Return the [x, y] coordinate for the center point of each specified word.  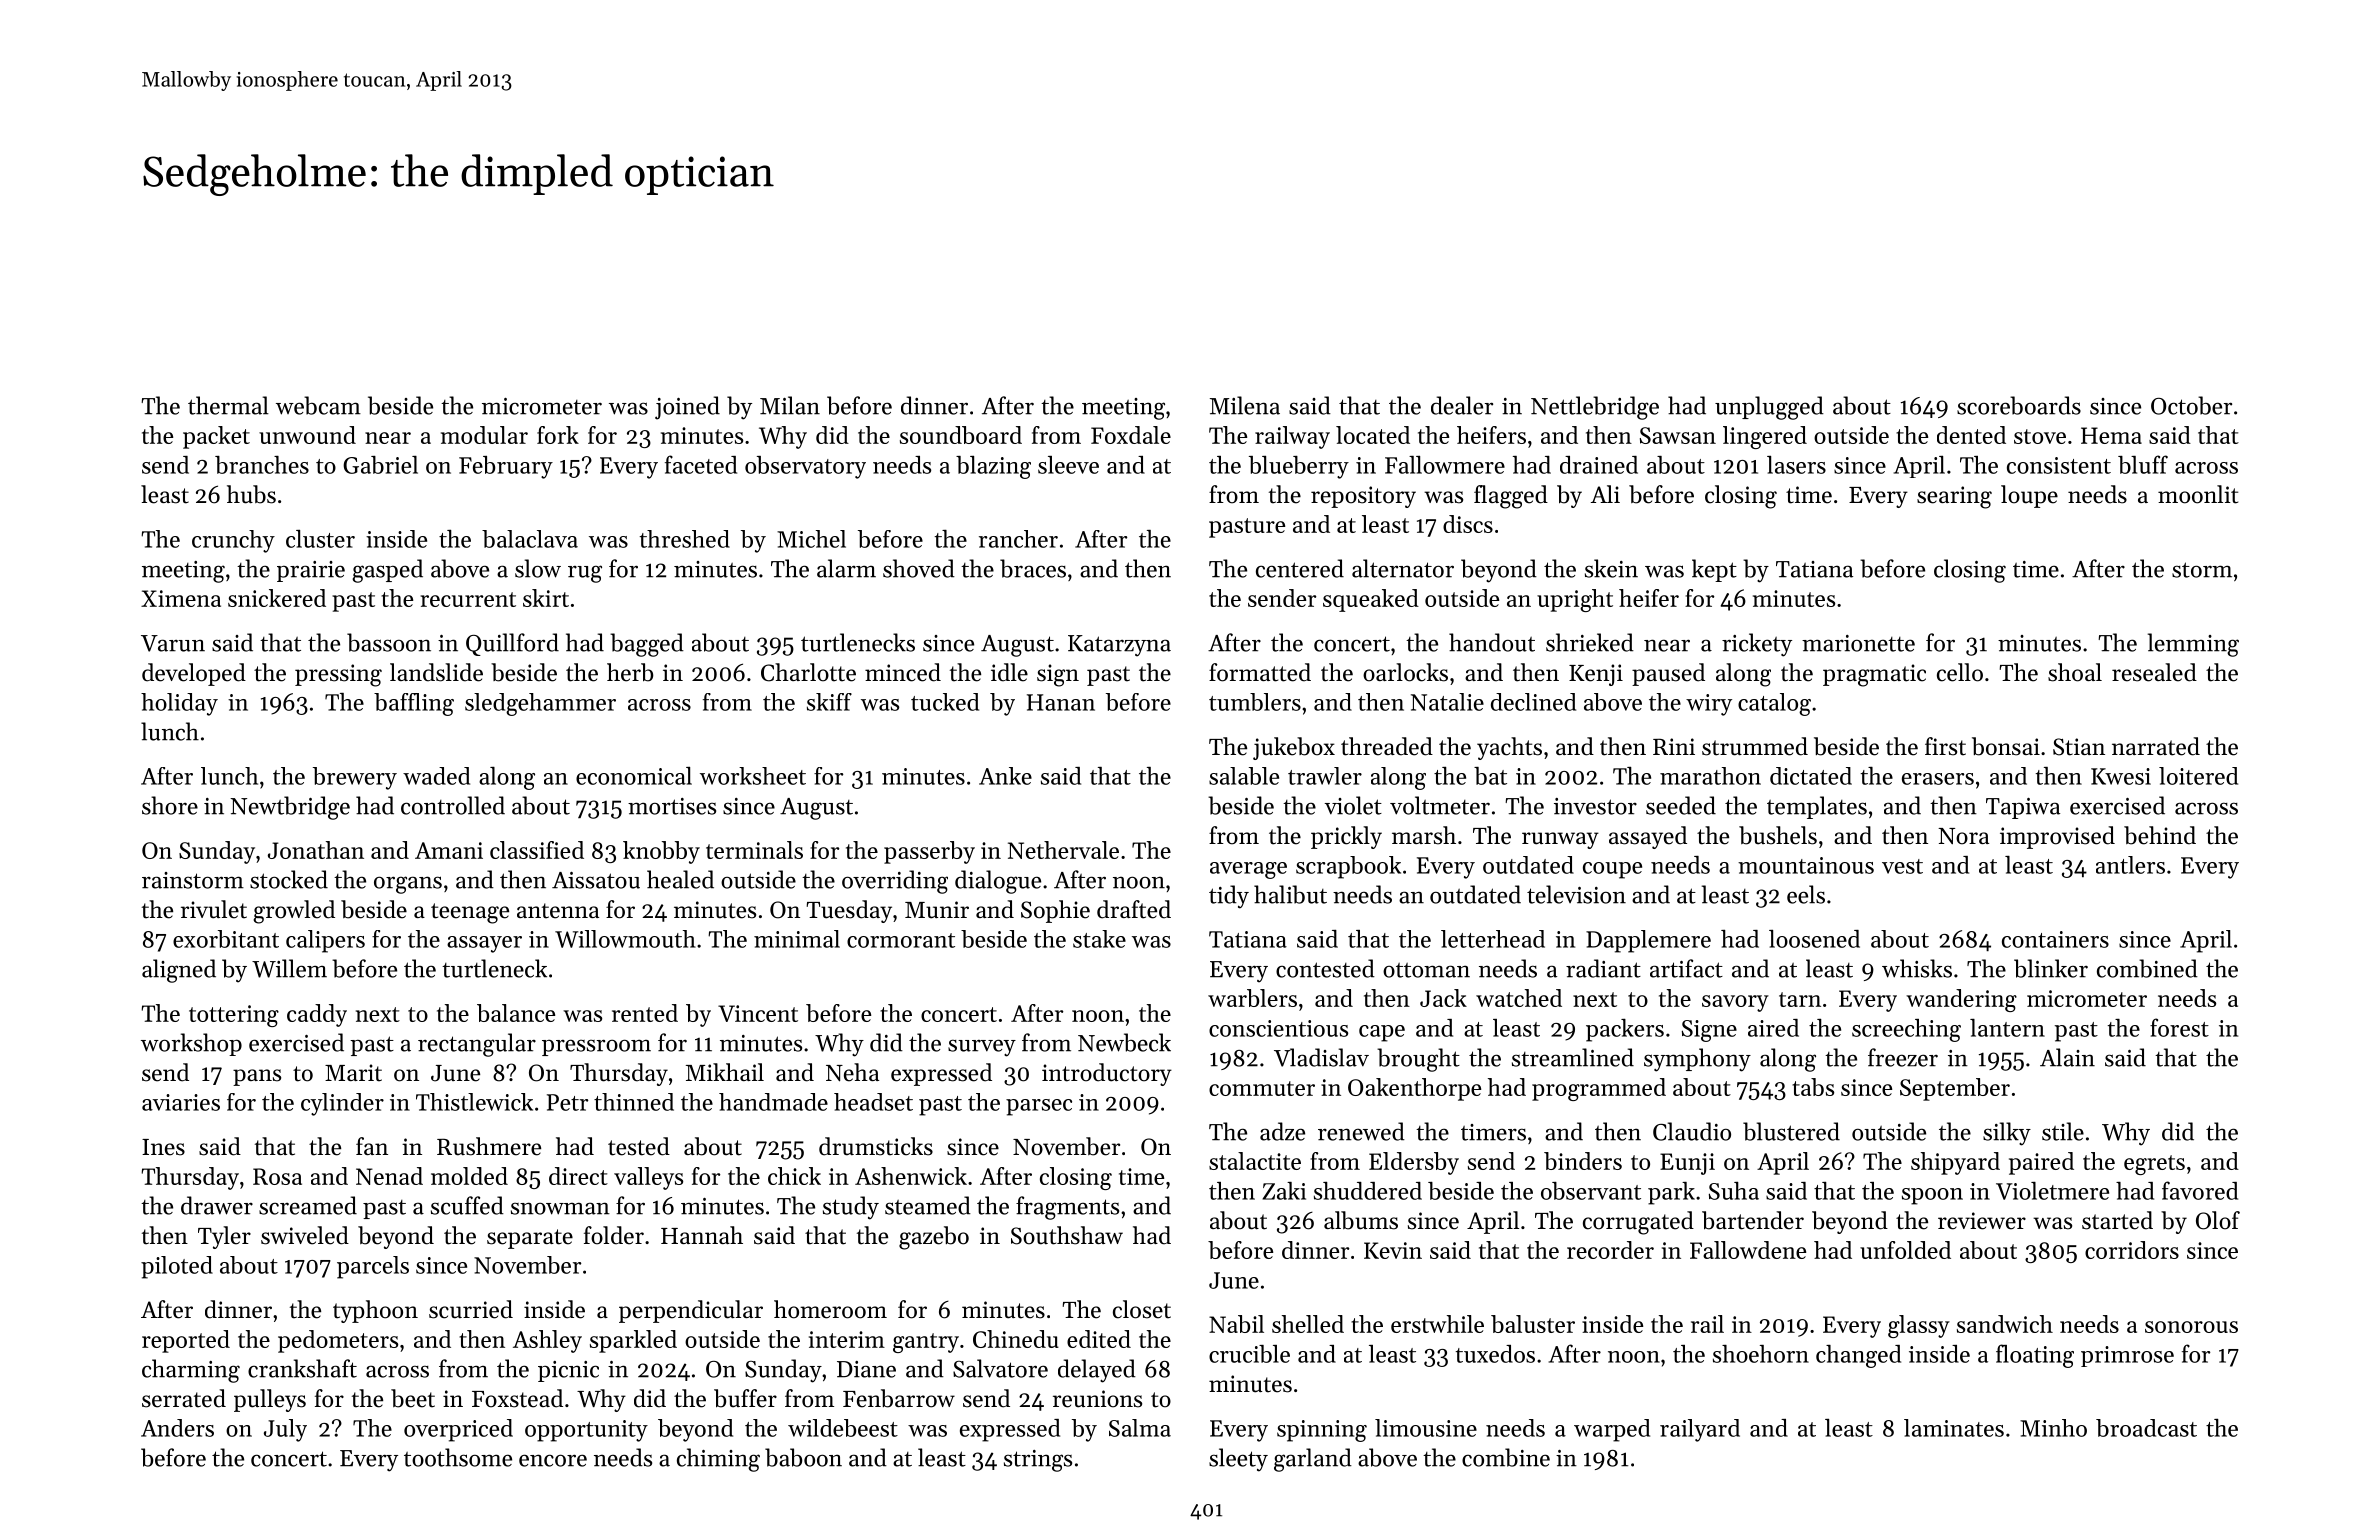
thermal [228, 405]
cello [1960, 672]
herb [630, 672]
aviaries [181, 1102]
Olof [2218, 1220]
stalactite [1255, 1161]
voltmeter [1440, 805]
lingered [1765, 437]
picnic [568, 1371]
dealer [1462, 405]
